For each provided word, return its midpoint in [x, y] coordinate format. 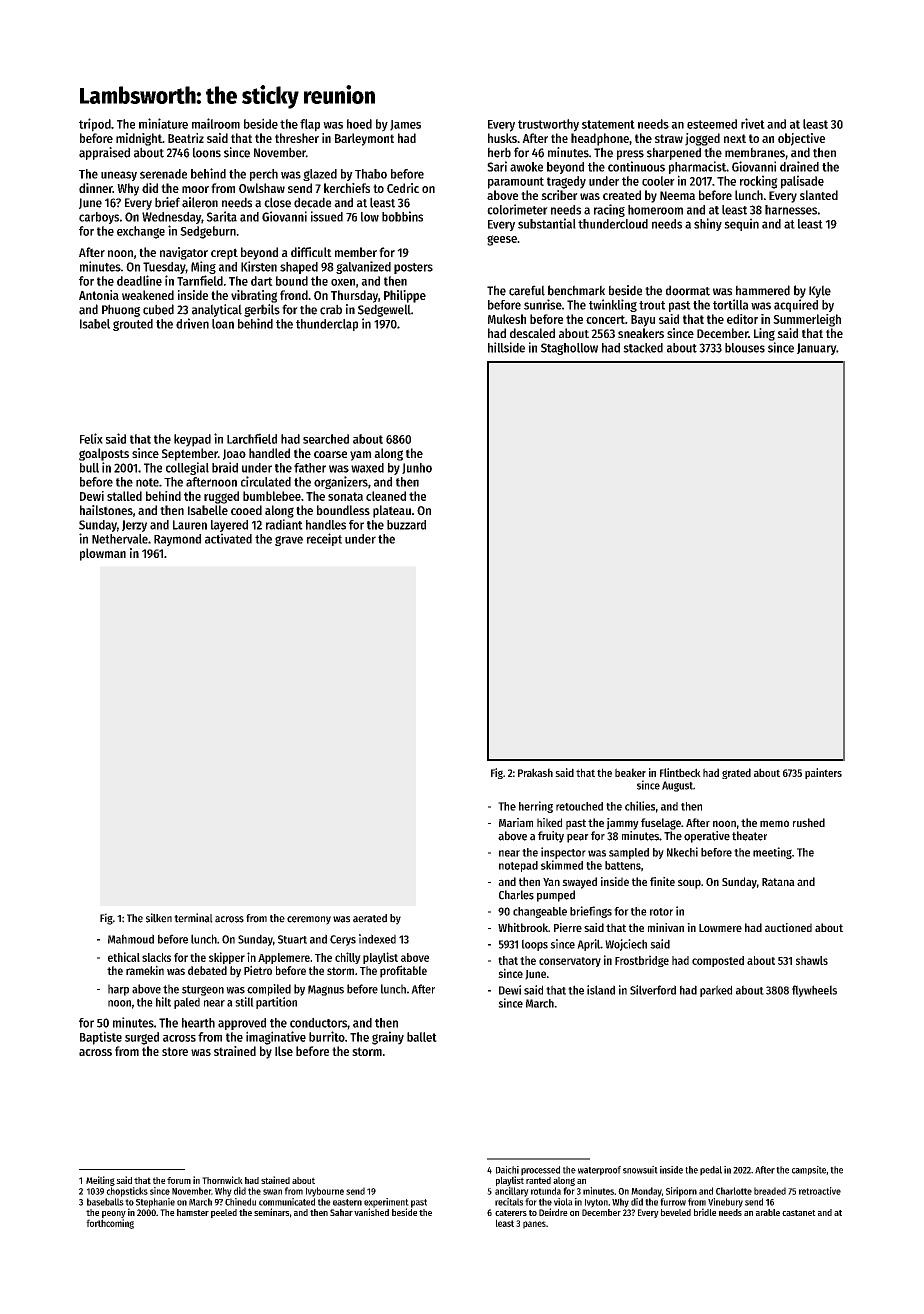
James [405, 125]
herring [536, 807]
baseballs [105, 1202]
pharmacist [697, 167]
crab [331, 309]
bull [89, 468]
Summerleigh [807, 320]
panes [534, 1225]
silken [159, 918]
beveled [676, 1212]
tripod [95, 125]
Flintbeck [680, 772]
